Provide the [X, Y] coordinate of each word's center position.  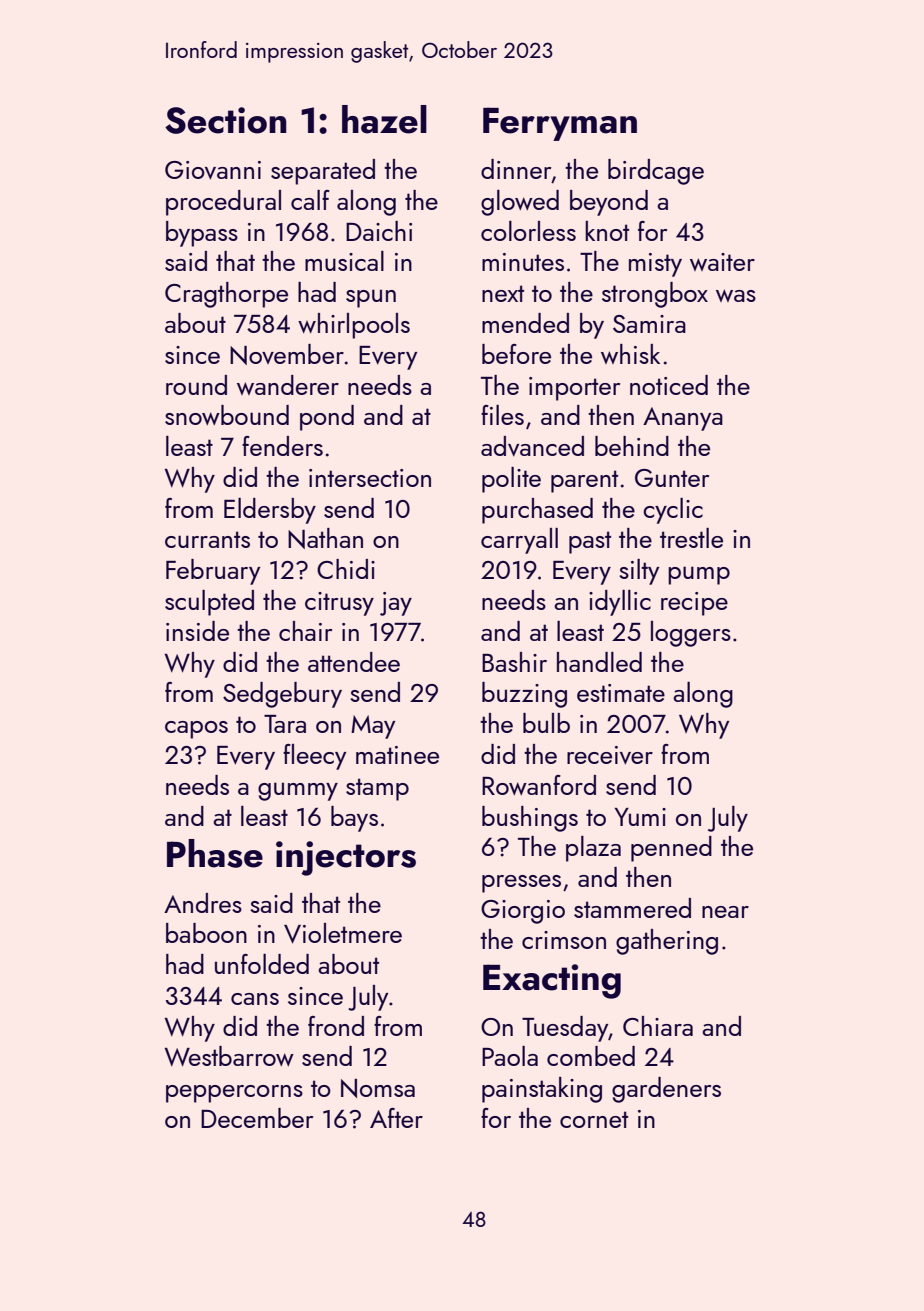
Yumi [640, 817]
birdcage [656, 172]
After [396, 1118]
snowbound [227, 415]
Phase [215, 853]
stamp [377, 789]
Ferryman [560, 124]
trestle [691, 538]
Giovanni [213, 170]
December [257, 1118]
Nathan [325, 538]
